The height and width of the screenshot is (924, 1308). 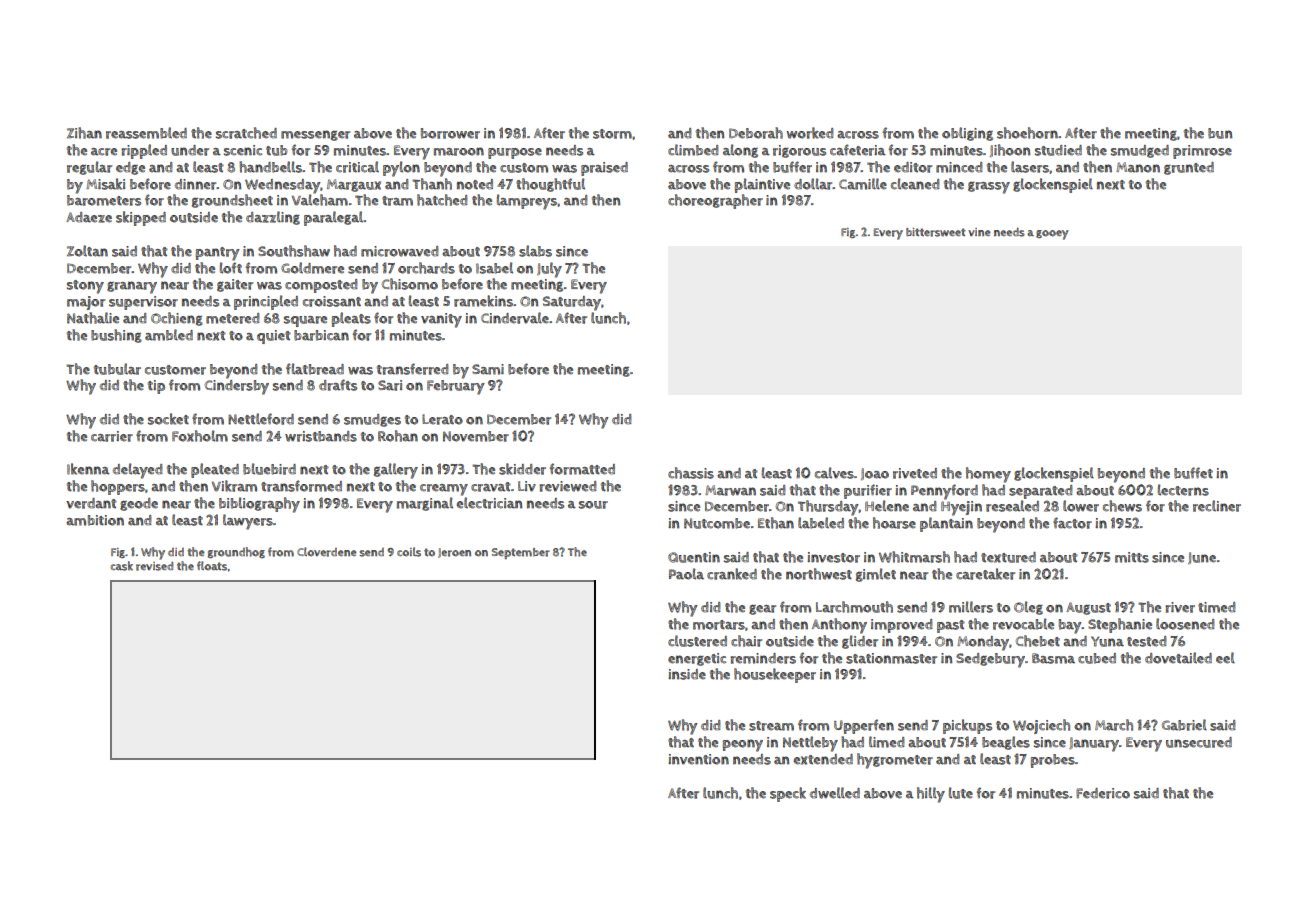 I want to click on bittersweet, so click(x=936, y=232).
